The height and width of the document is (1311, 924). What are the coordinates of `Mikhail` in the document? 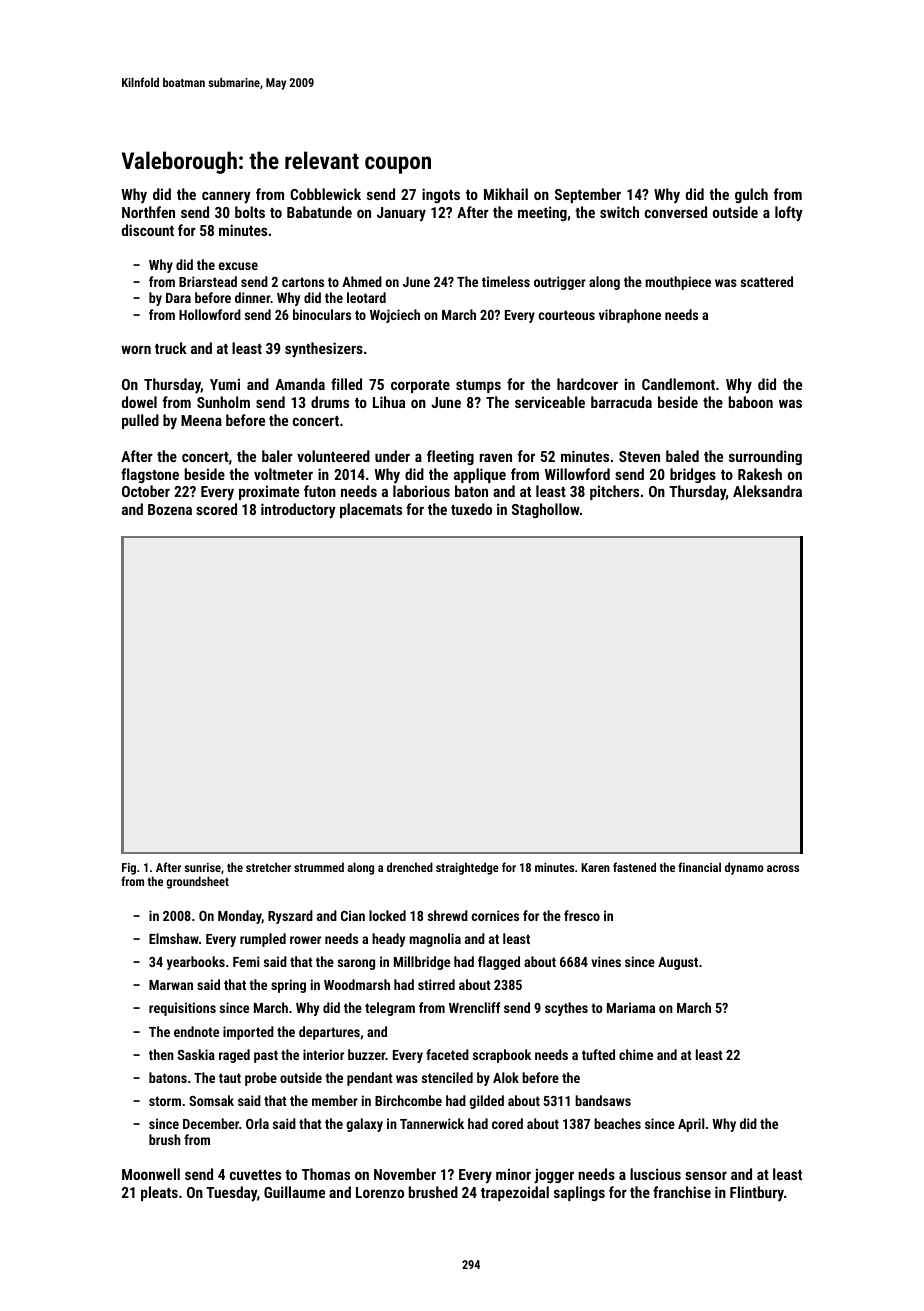 It's located at (506, 194).
